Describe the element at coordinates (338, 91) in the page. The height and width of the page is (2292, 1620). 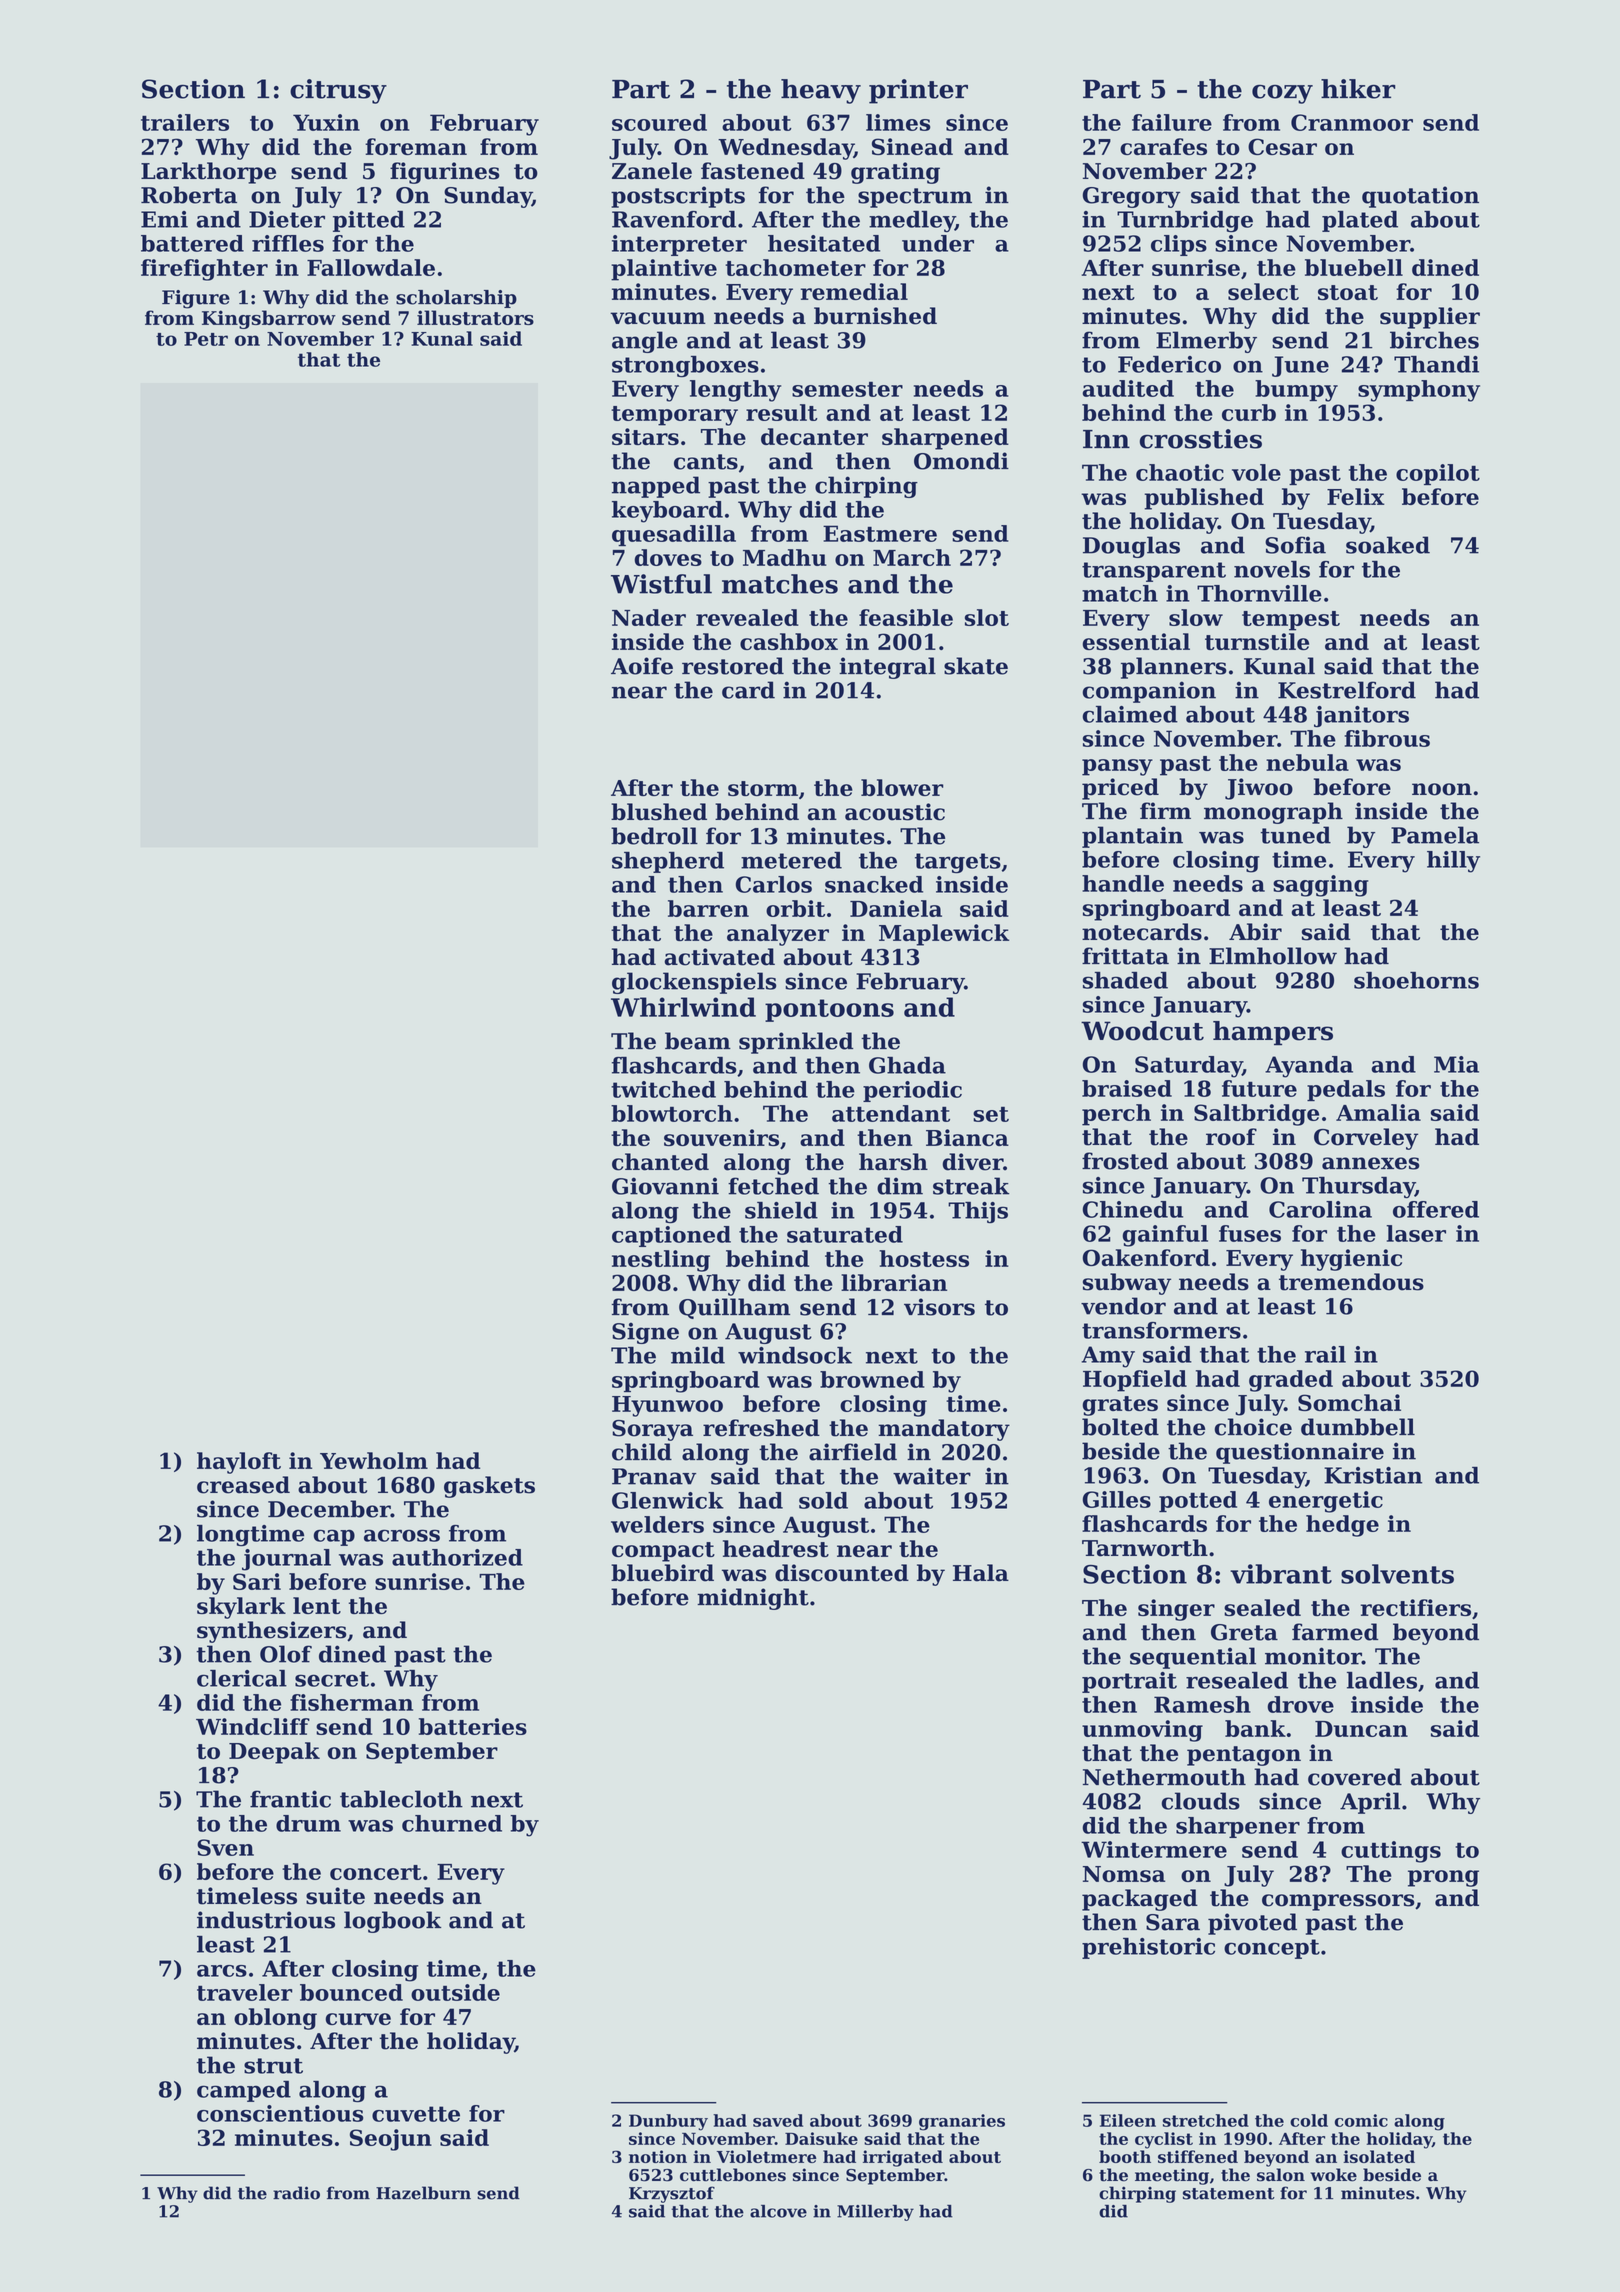
I see `citrusy` at that location.
